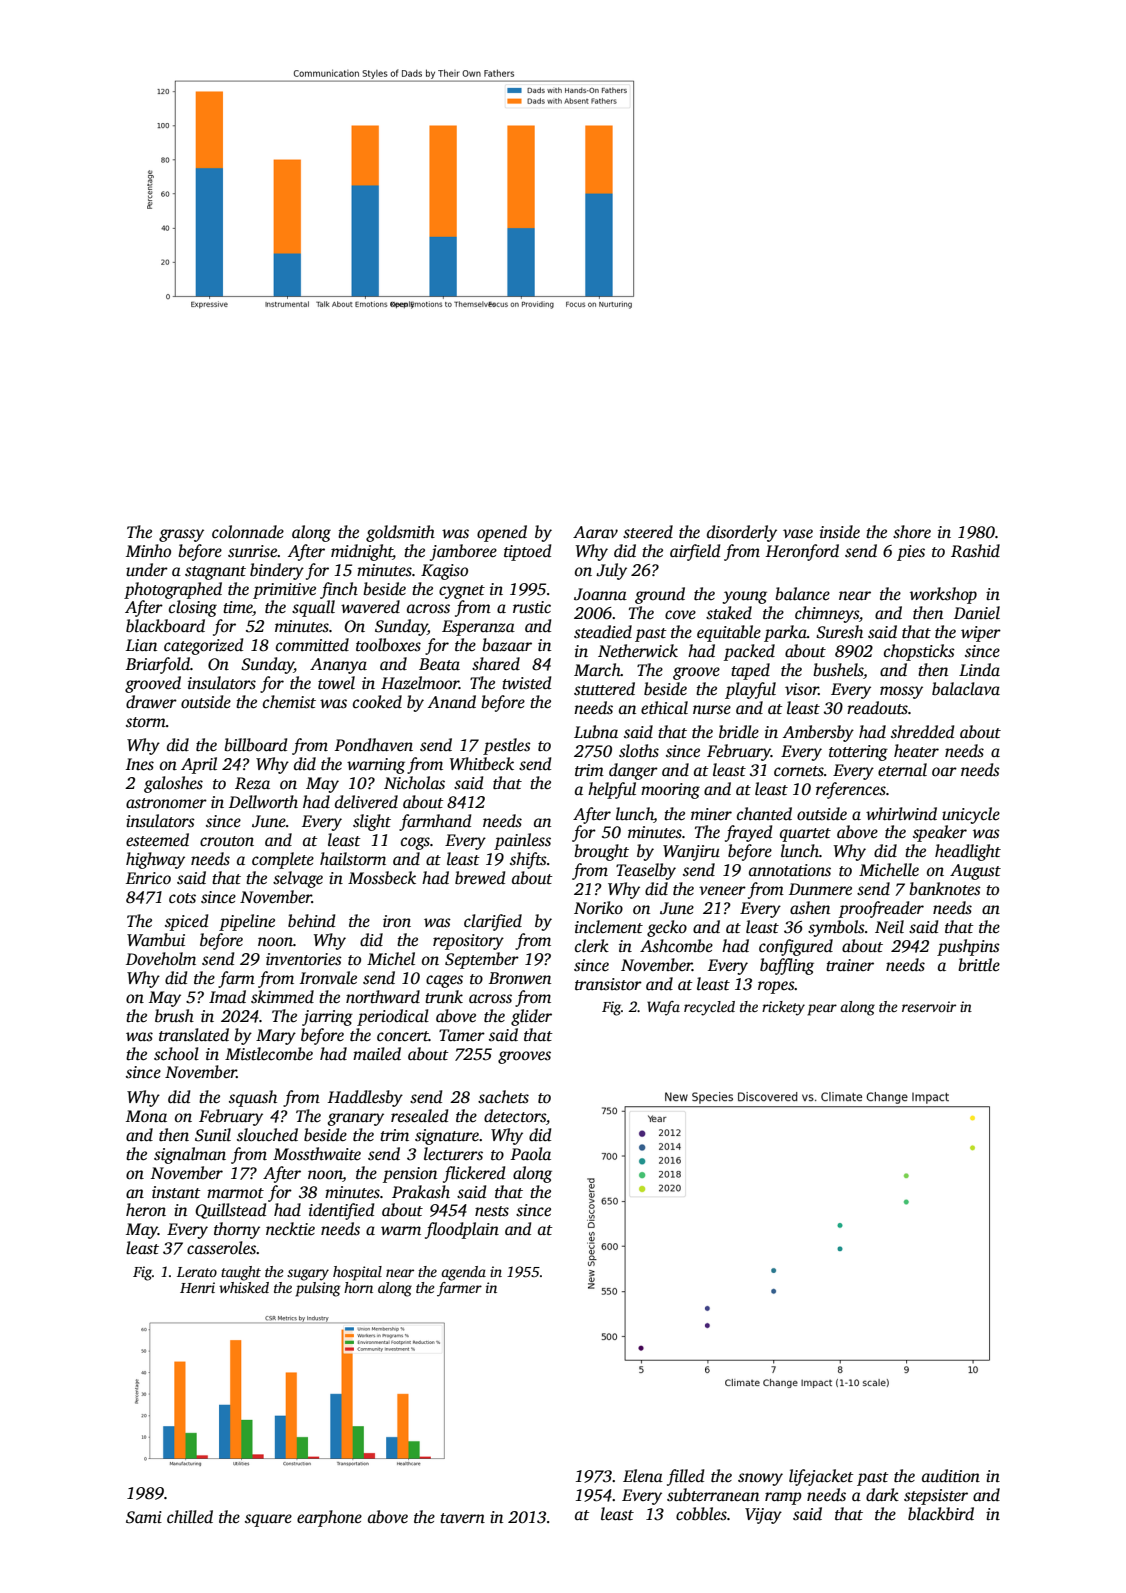 The image size is (1126, 1593). Describe the element at coordinates (822, 1010) in the image. I see `pear` at that location.
